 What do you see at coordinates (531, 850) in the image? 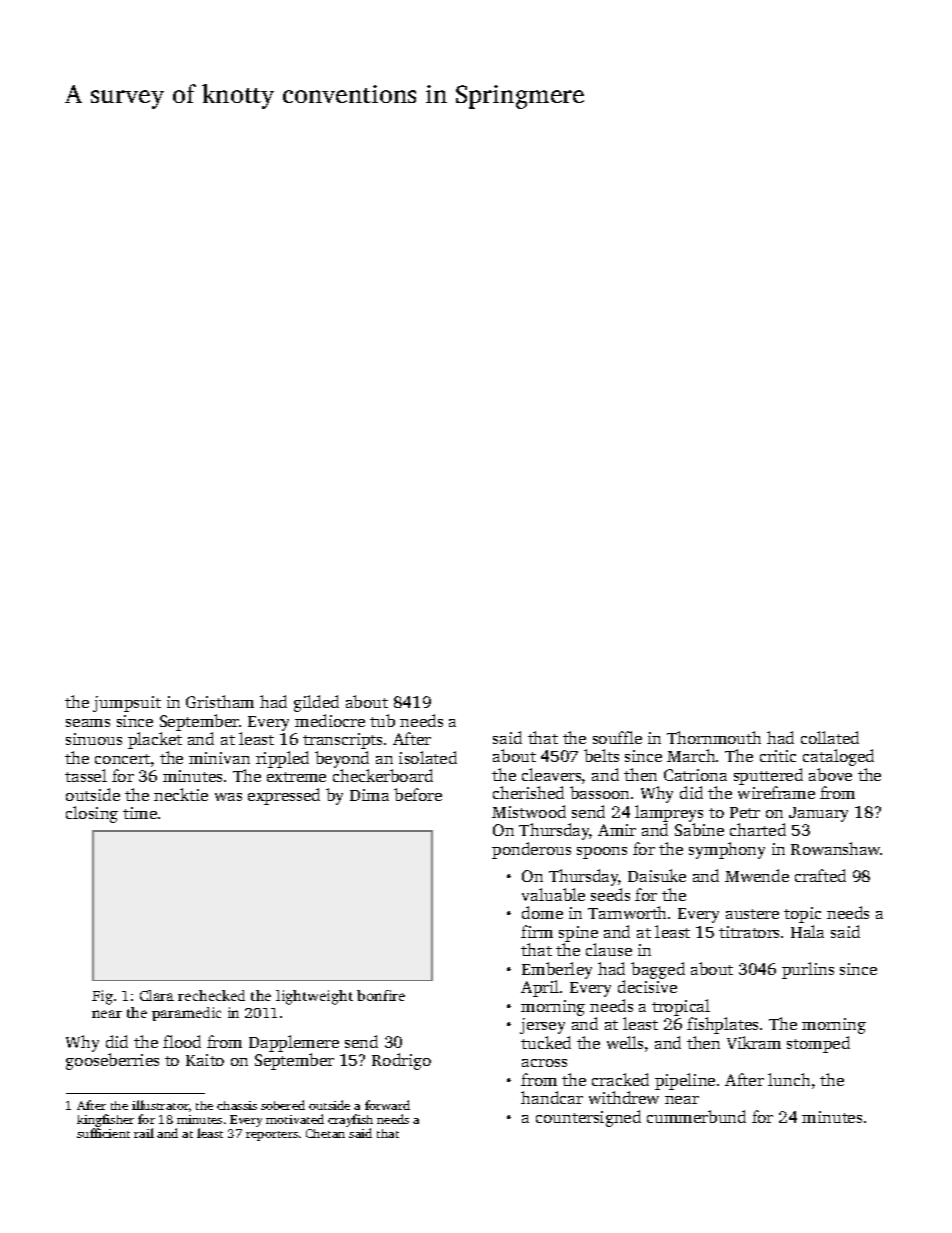
I see `ponderous` at bounding box center [531, 850].
